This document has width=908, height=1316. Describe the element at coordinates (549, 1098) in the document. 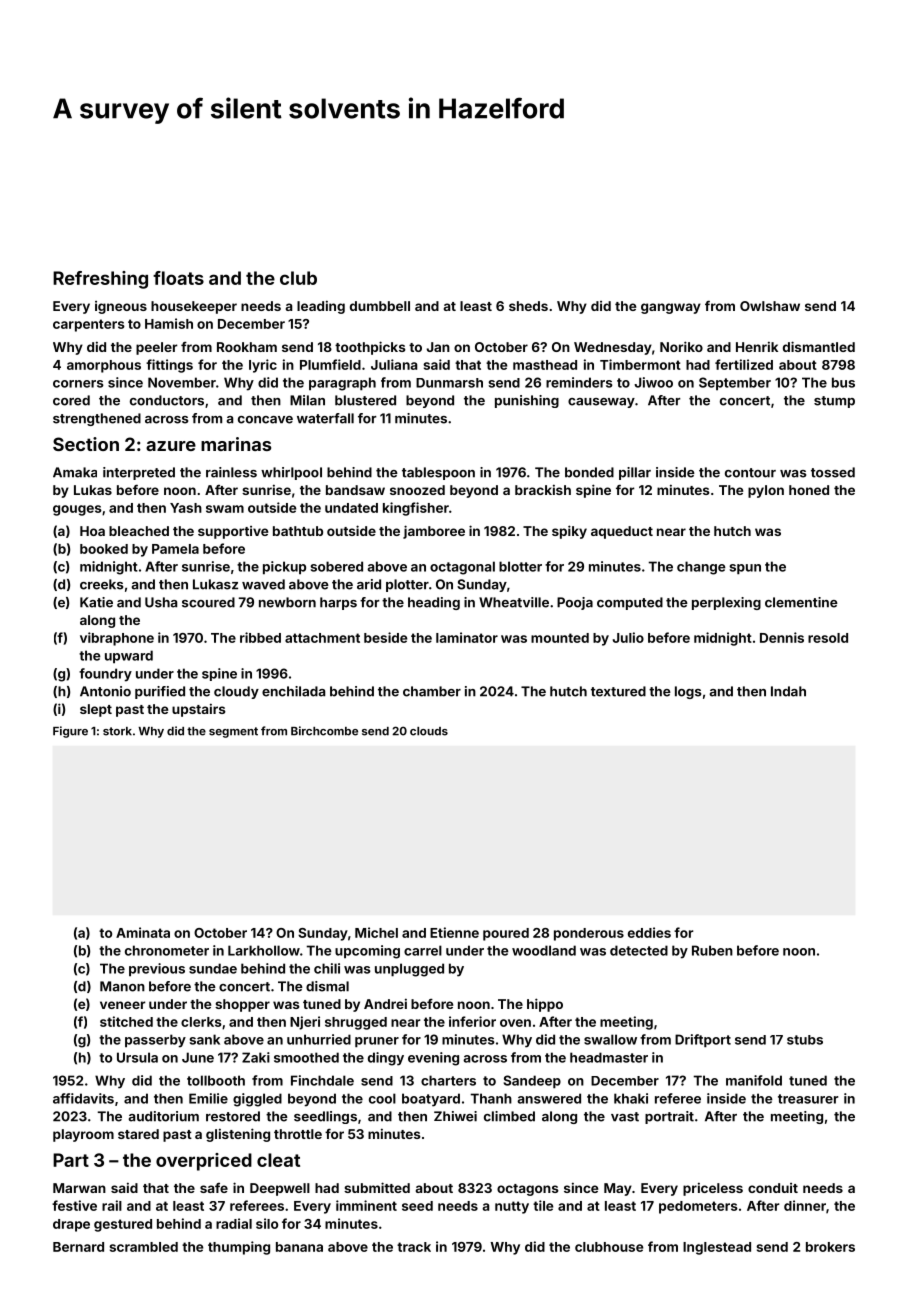

I see `answered` at that location.
